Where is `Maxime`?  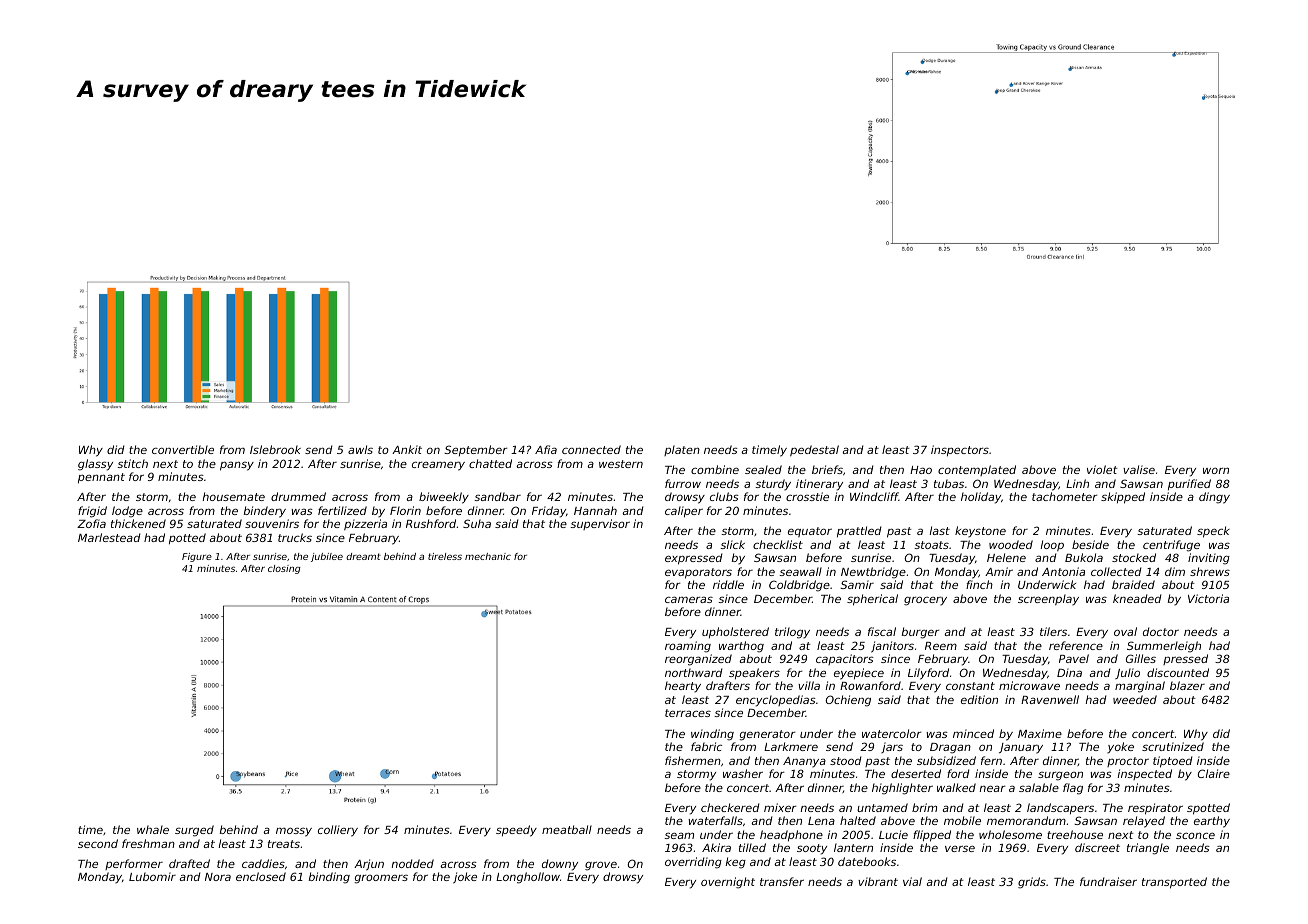
Maxime is located at coordinates (1040, 733).
